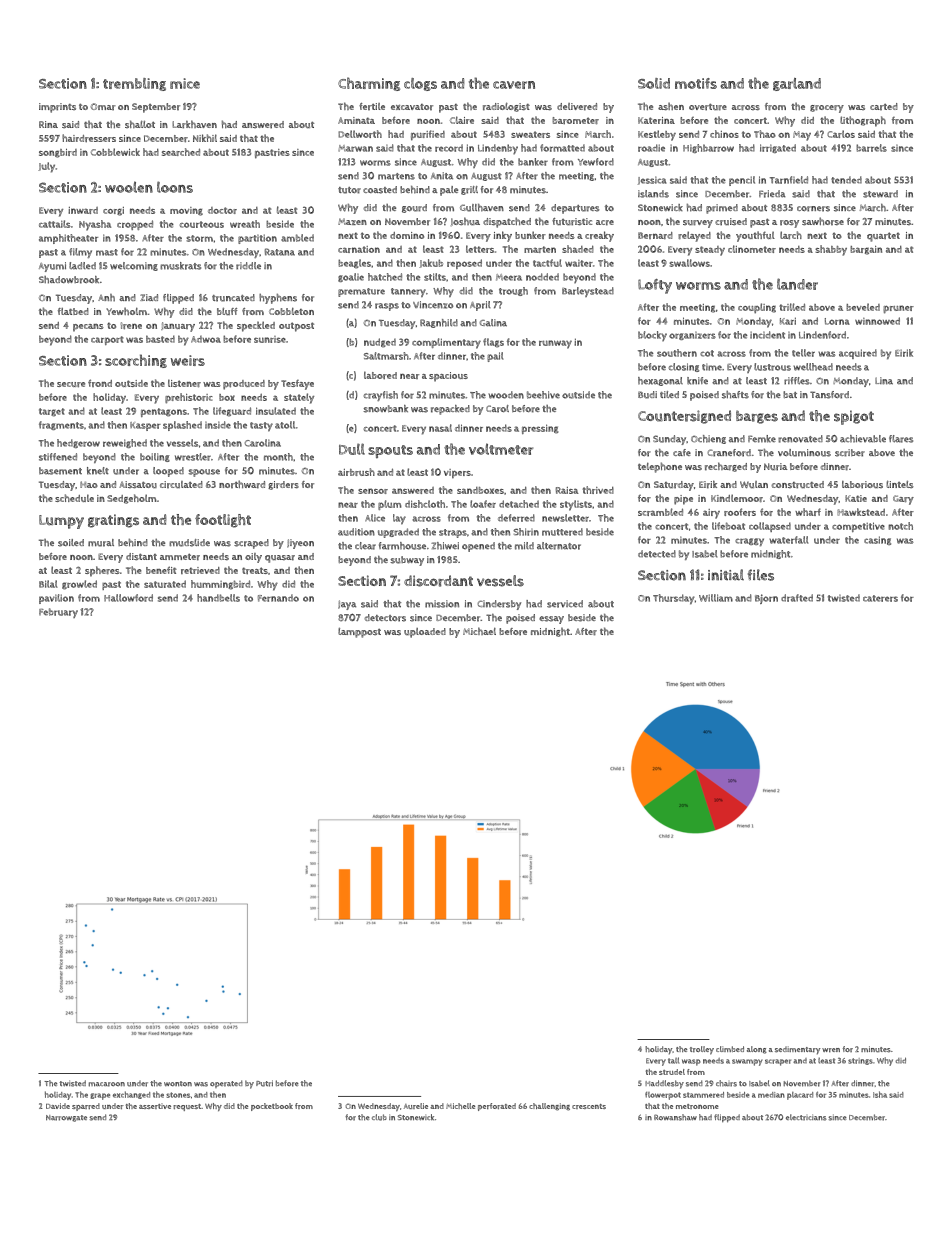 The width and height of the screenshot is (952, 1233). I want to click on Michael, so click(479, 631).
